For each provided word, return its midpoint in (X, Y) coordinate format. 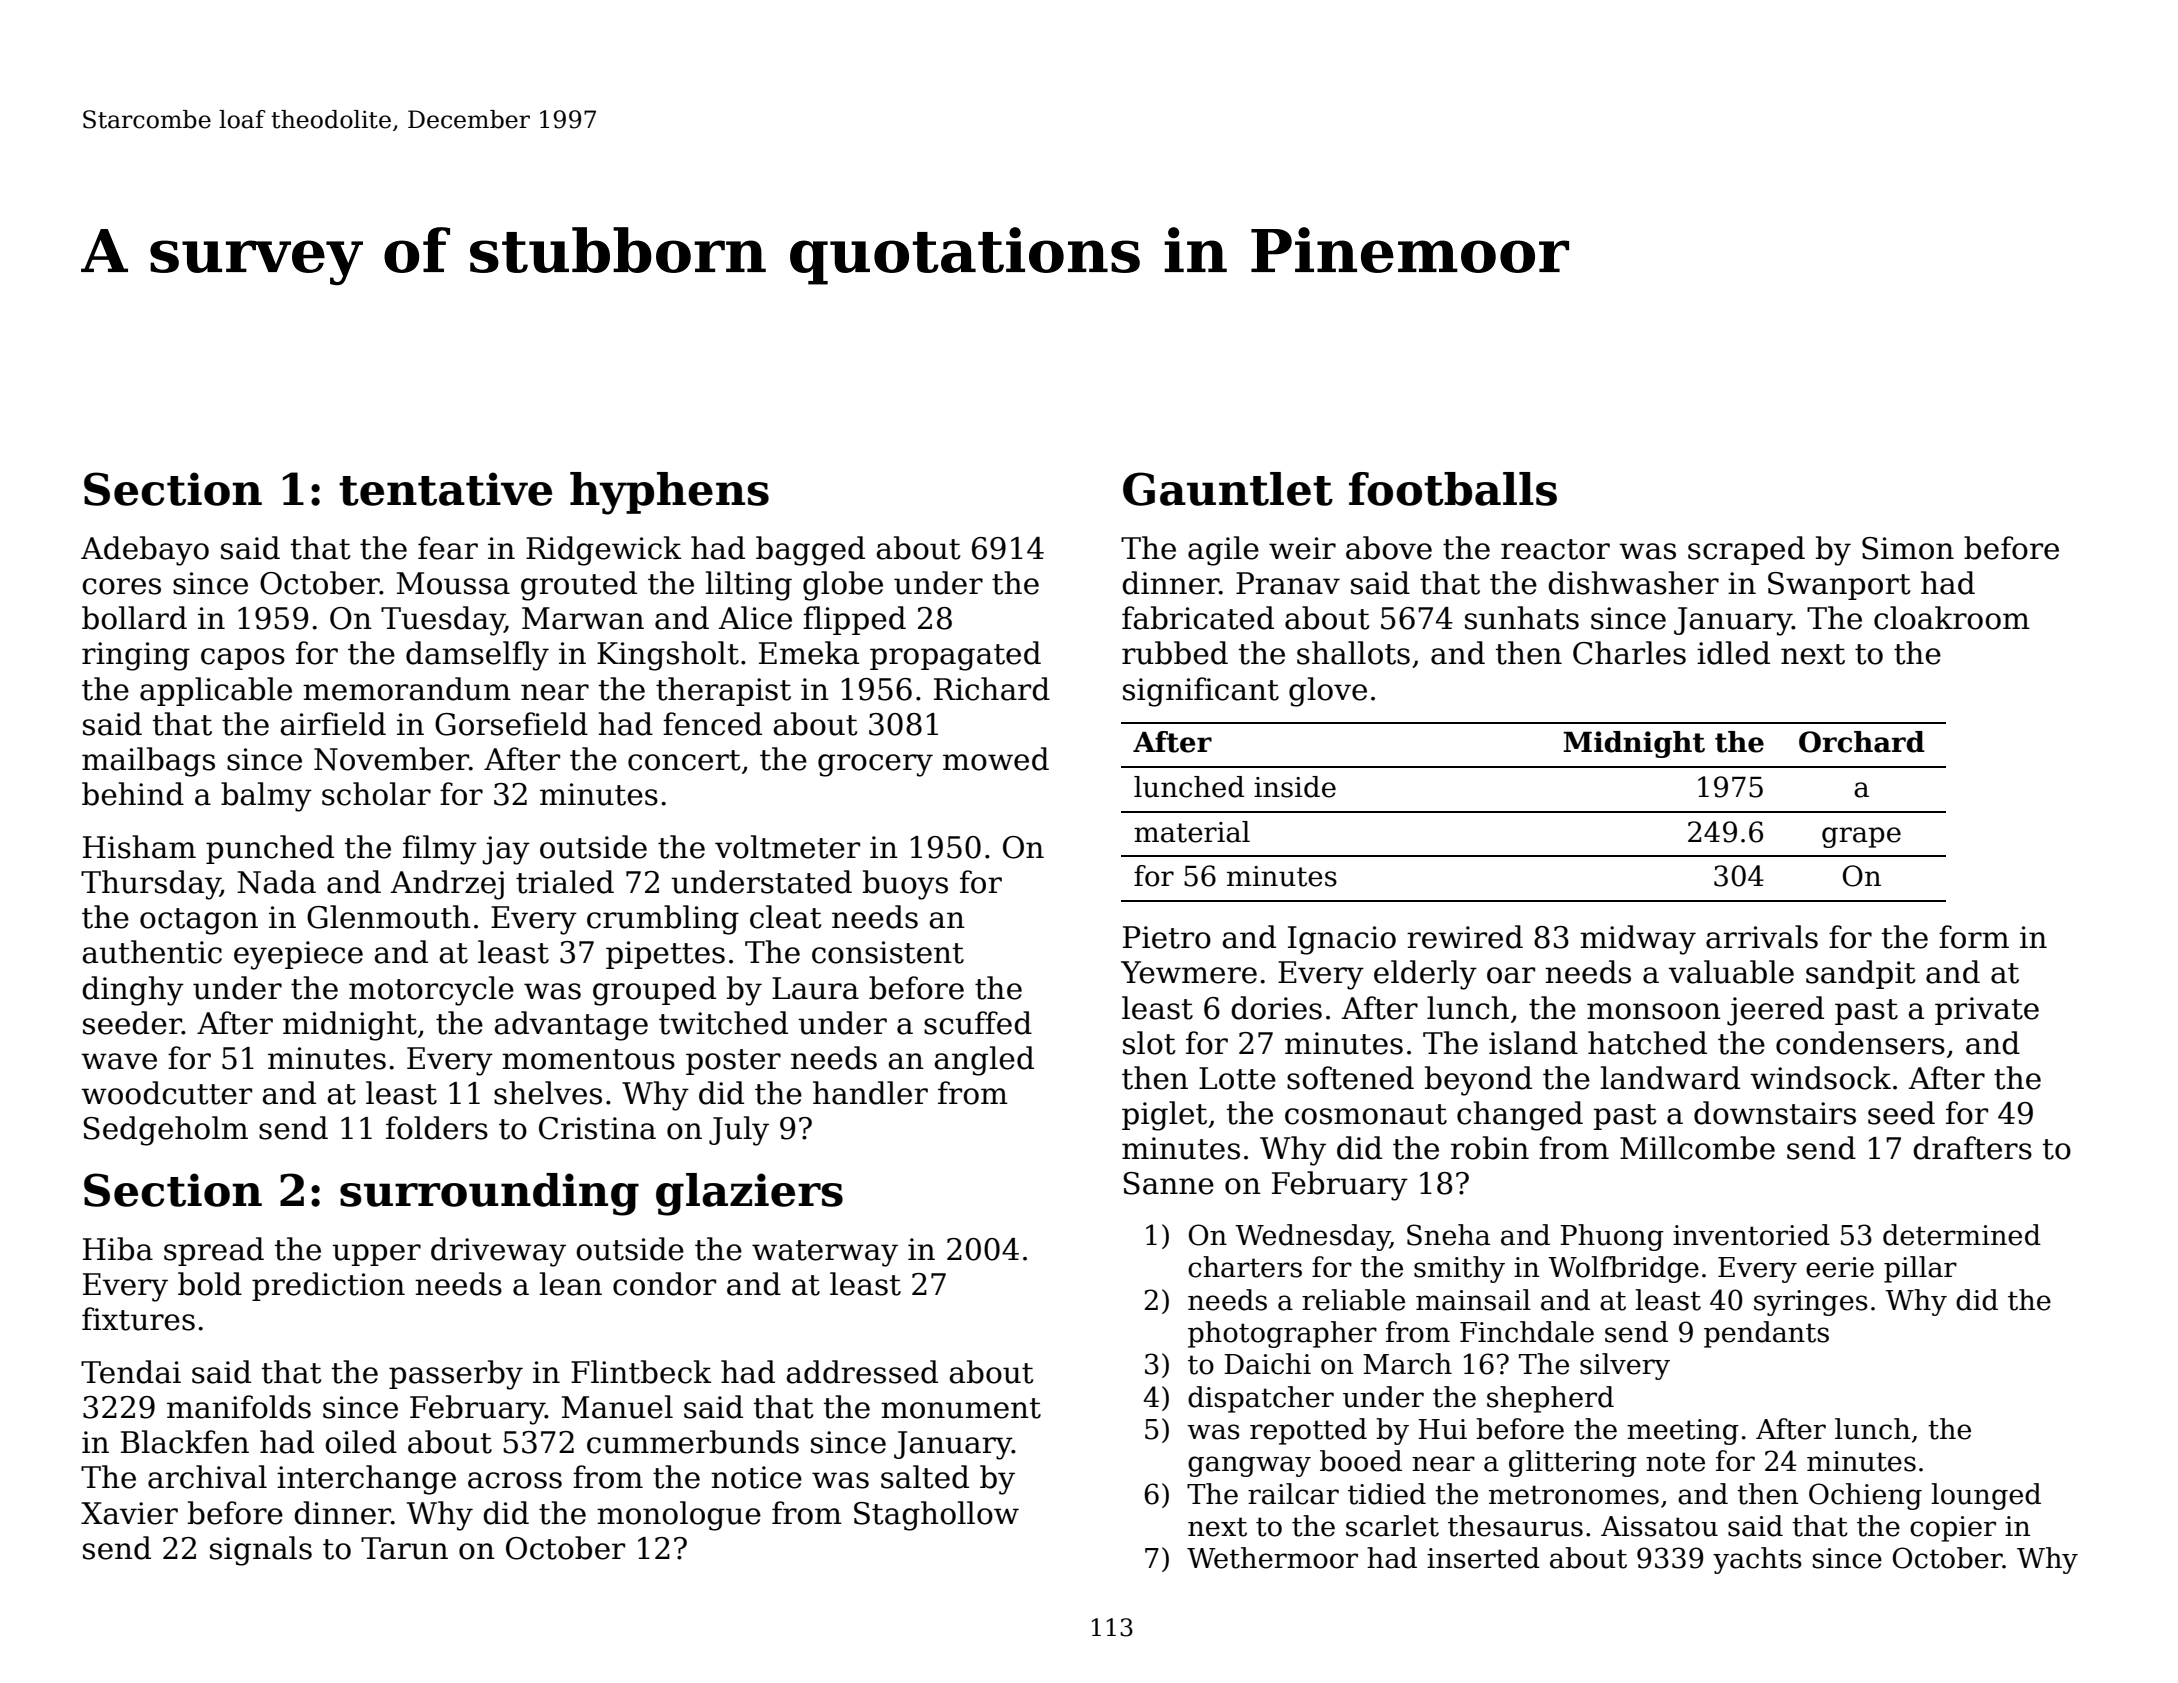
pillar (1920, 1269)
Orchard (1862, 742)
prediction (328, 1286)
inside (1295, 787)
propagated (955, 656)
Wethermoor (1272, 1558)
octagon (199, 921)
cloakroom (1952, 618)
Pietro (1167, 937)
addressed (862, 1372)
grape (1861, 837)
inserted (1483, 1558)
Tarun (404, 1548)
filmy (440, 850)
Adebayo (145, 551)
